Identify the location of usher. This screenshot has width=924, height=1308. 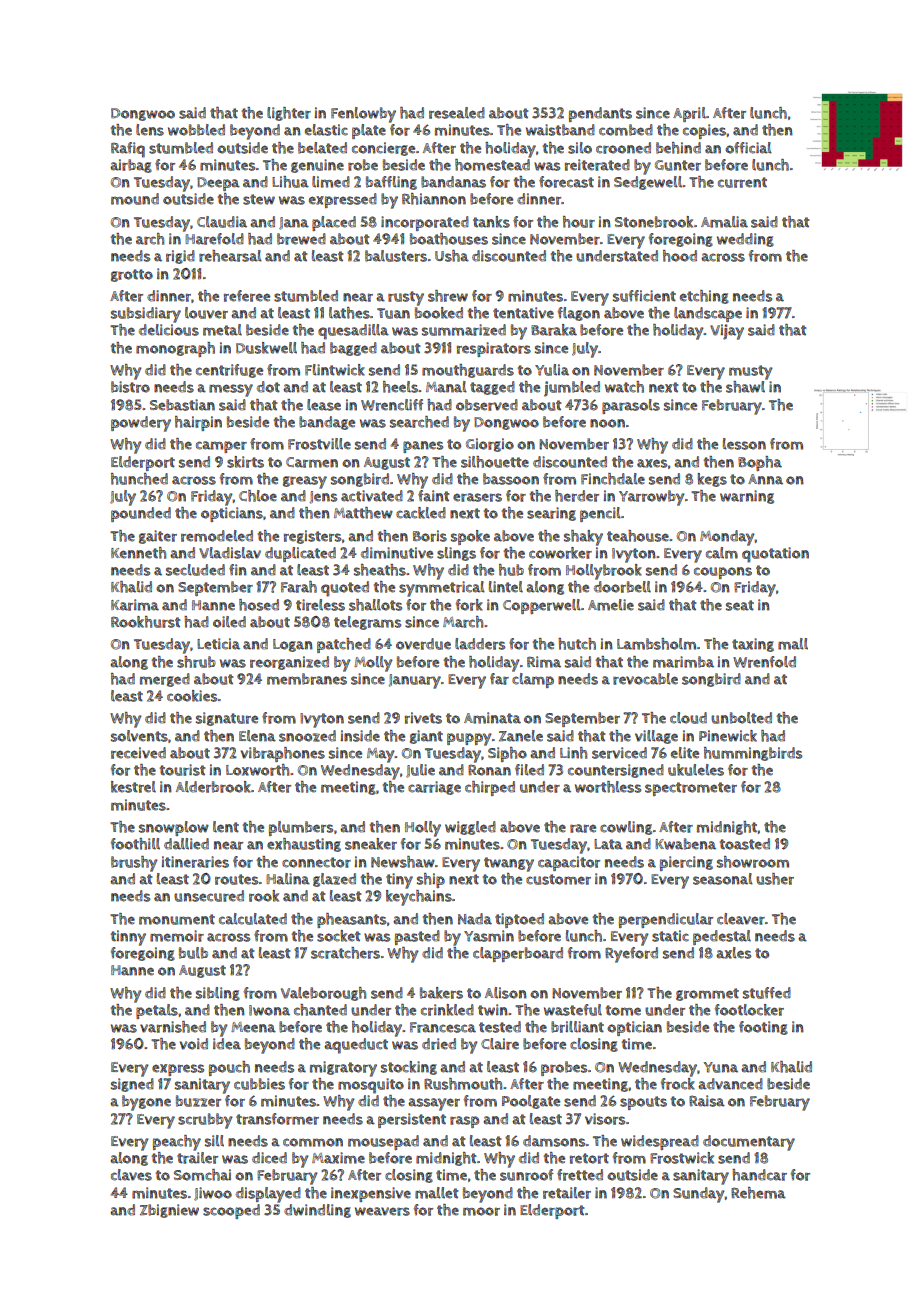
(775, 879).
